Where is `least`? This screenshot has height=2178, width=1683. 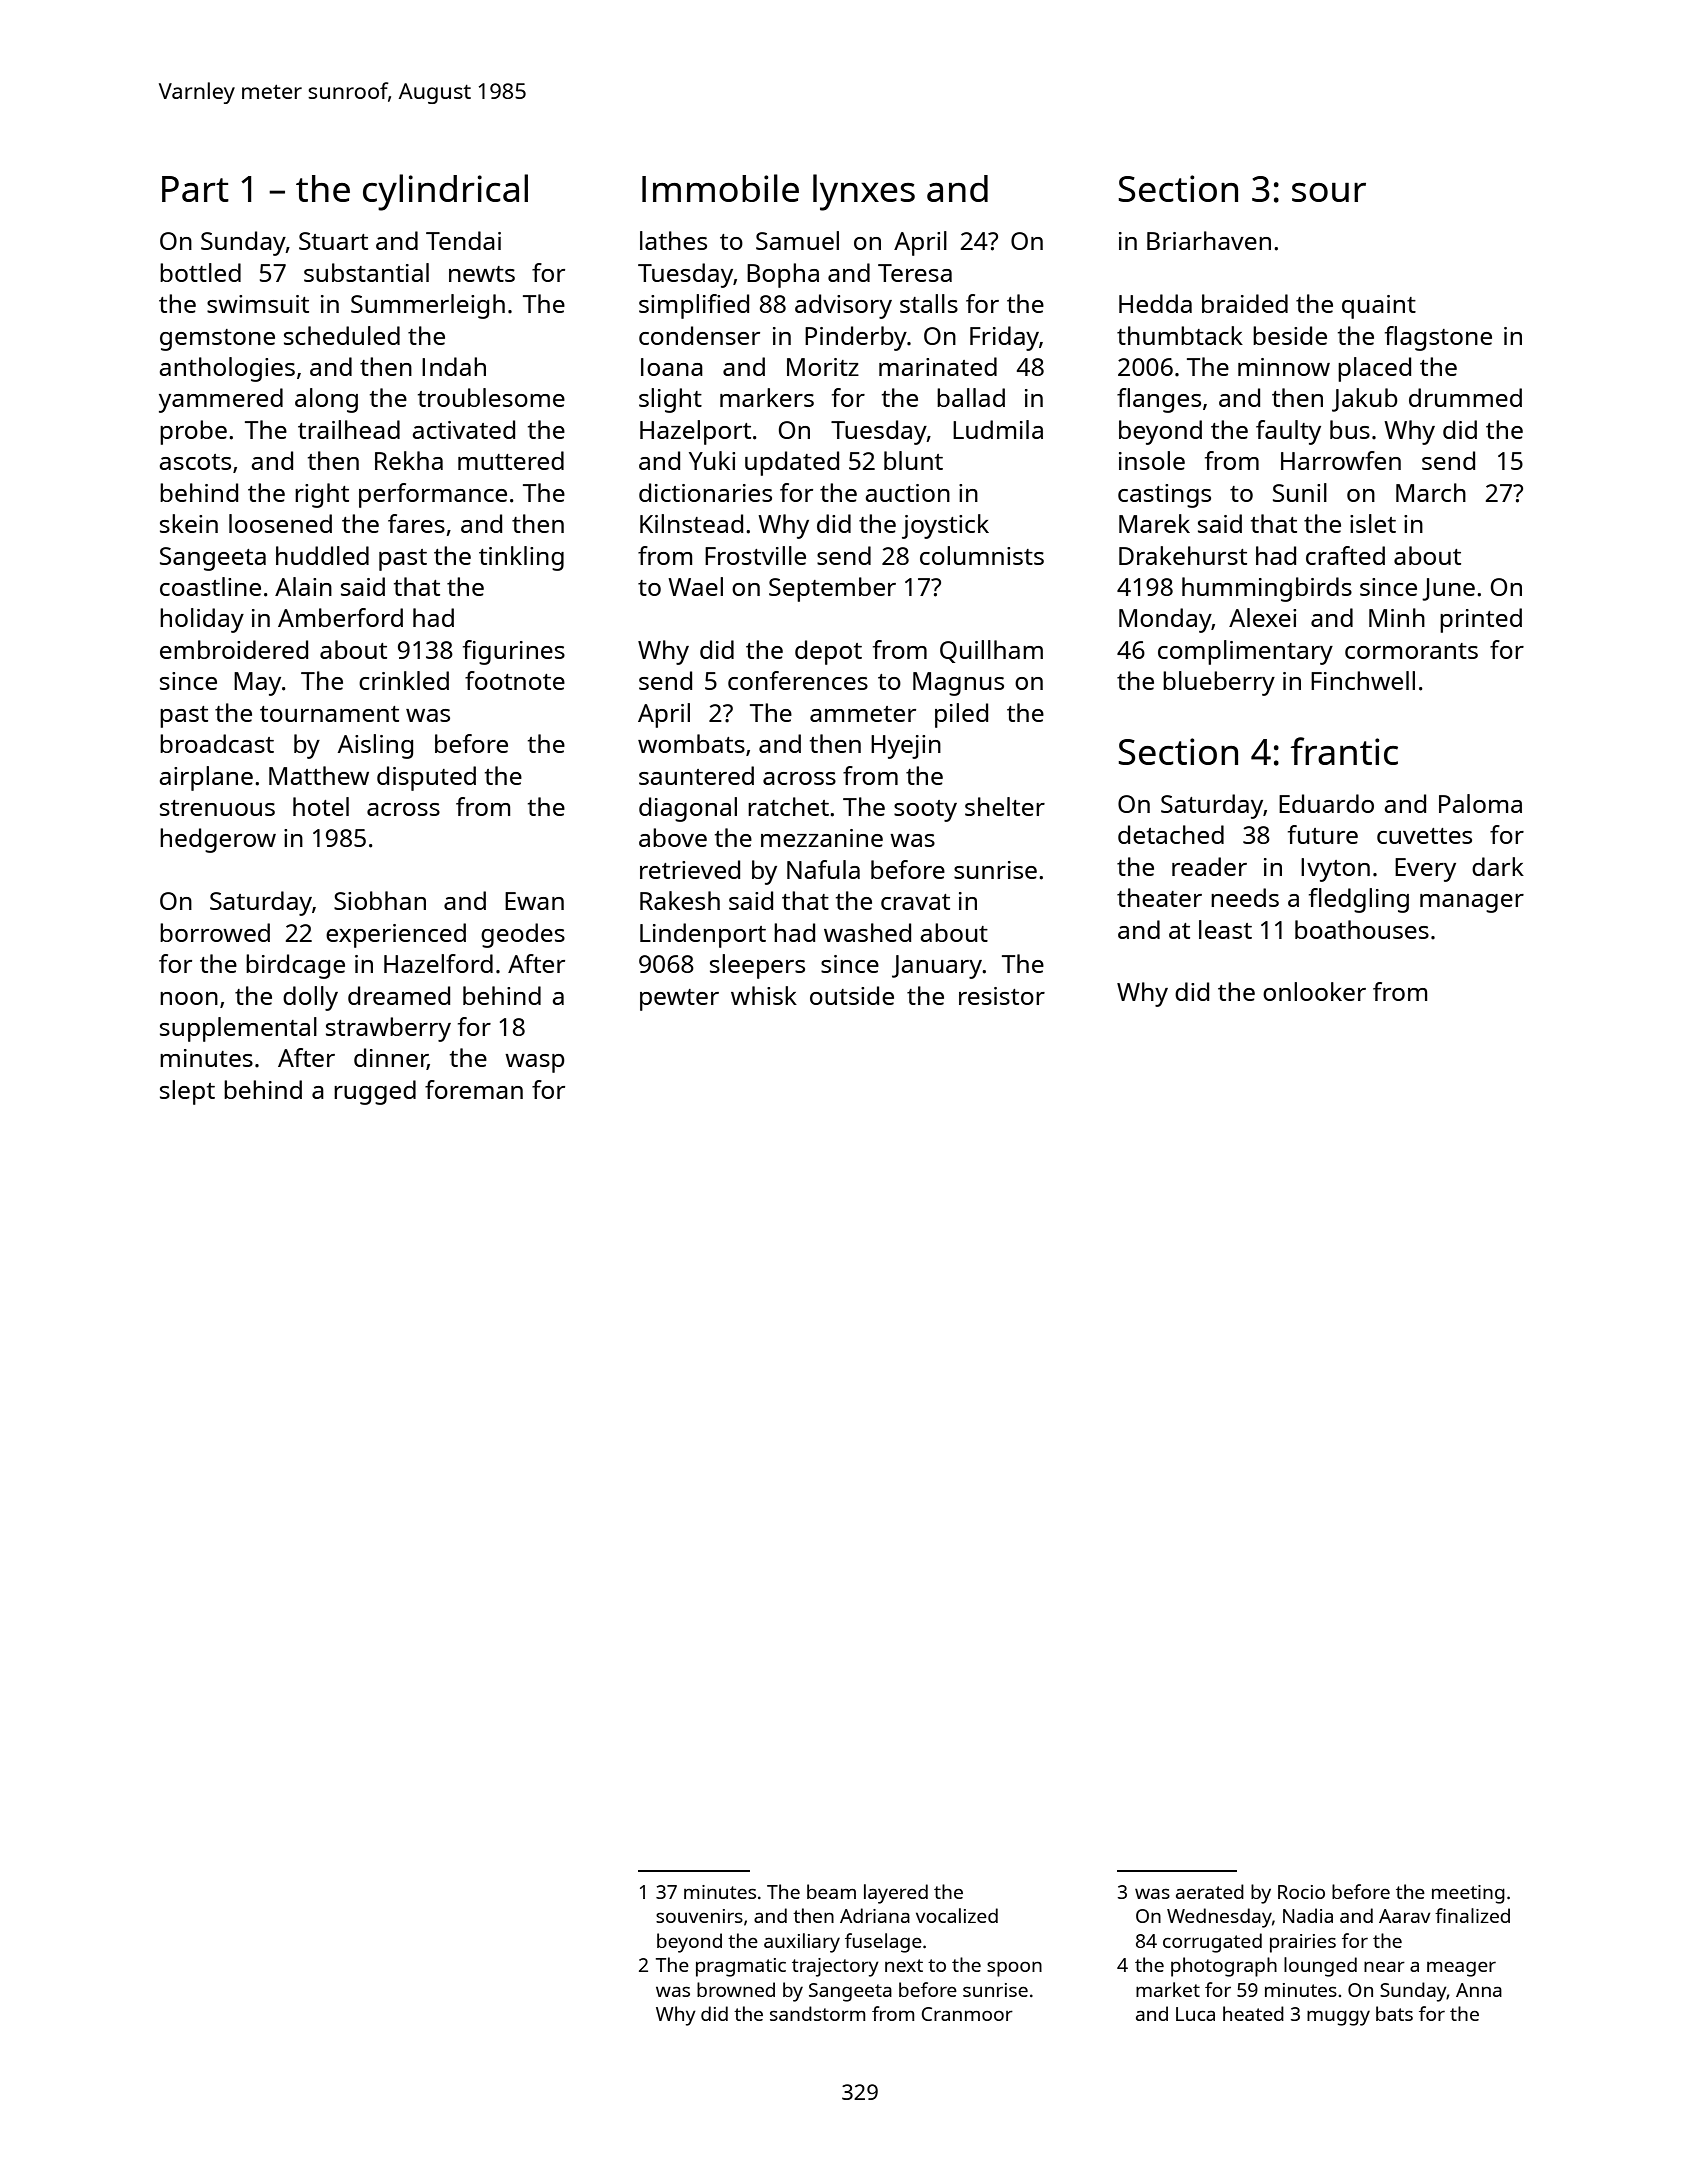 least is located at coordinates (1225, 929).
